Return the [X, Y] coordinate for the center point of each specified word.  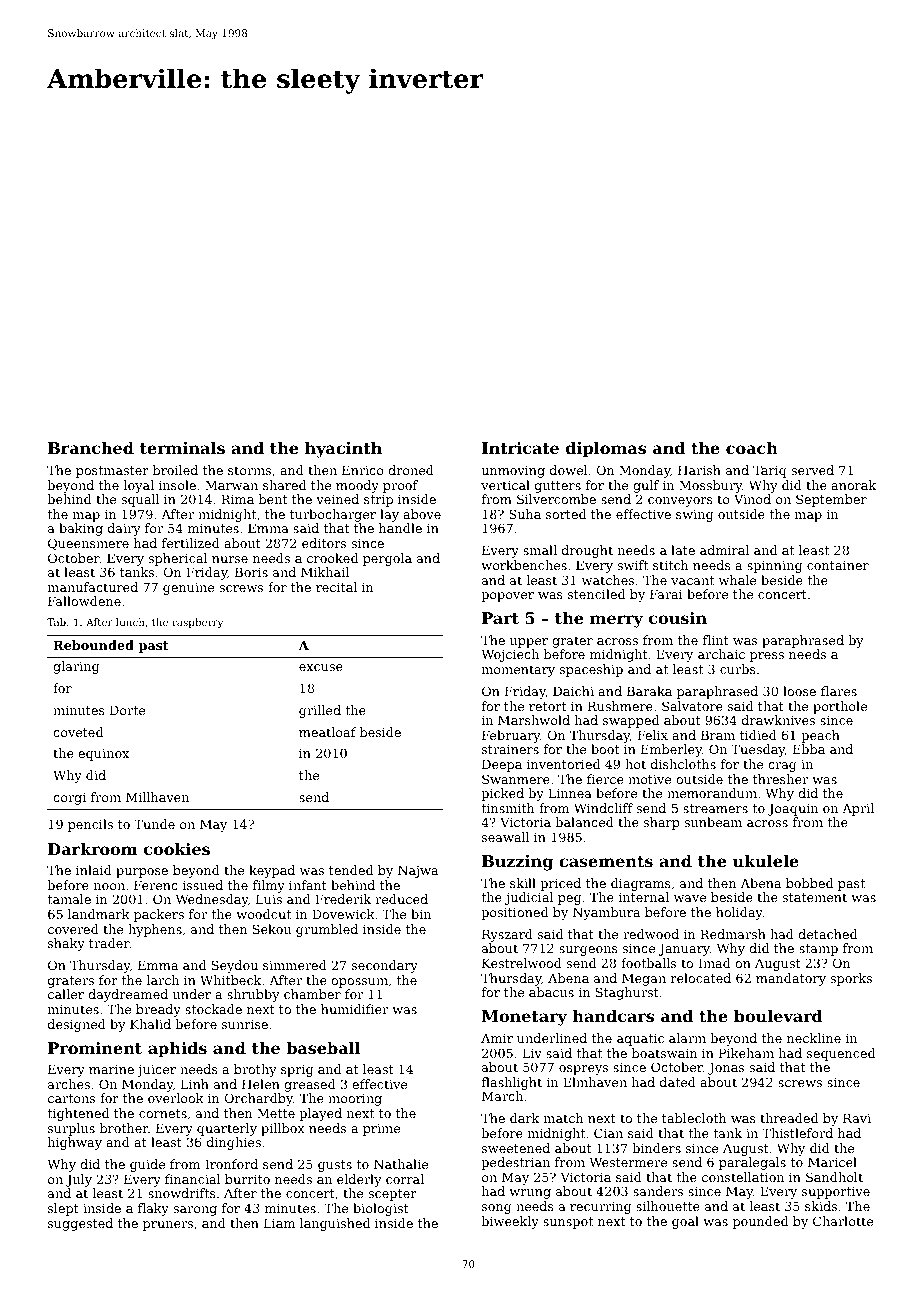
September [831, 500]
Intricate [520, 448]
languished [335, 1224]
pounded [760, 1222]
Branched [91, 448]
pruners [168, 1226]
